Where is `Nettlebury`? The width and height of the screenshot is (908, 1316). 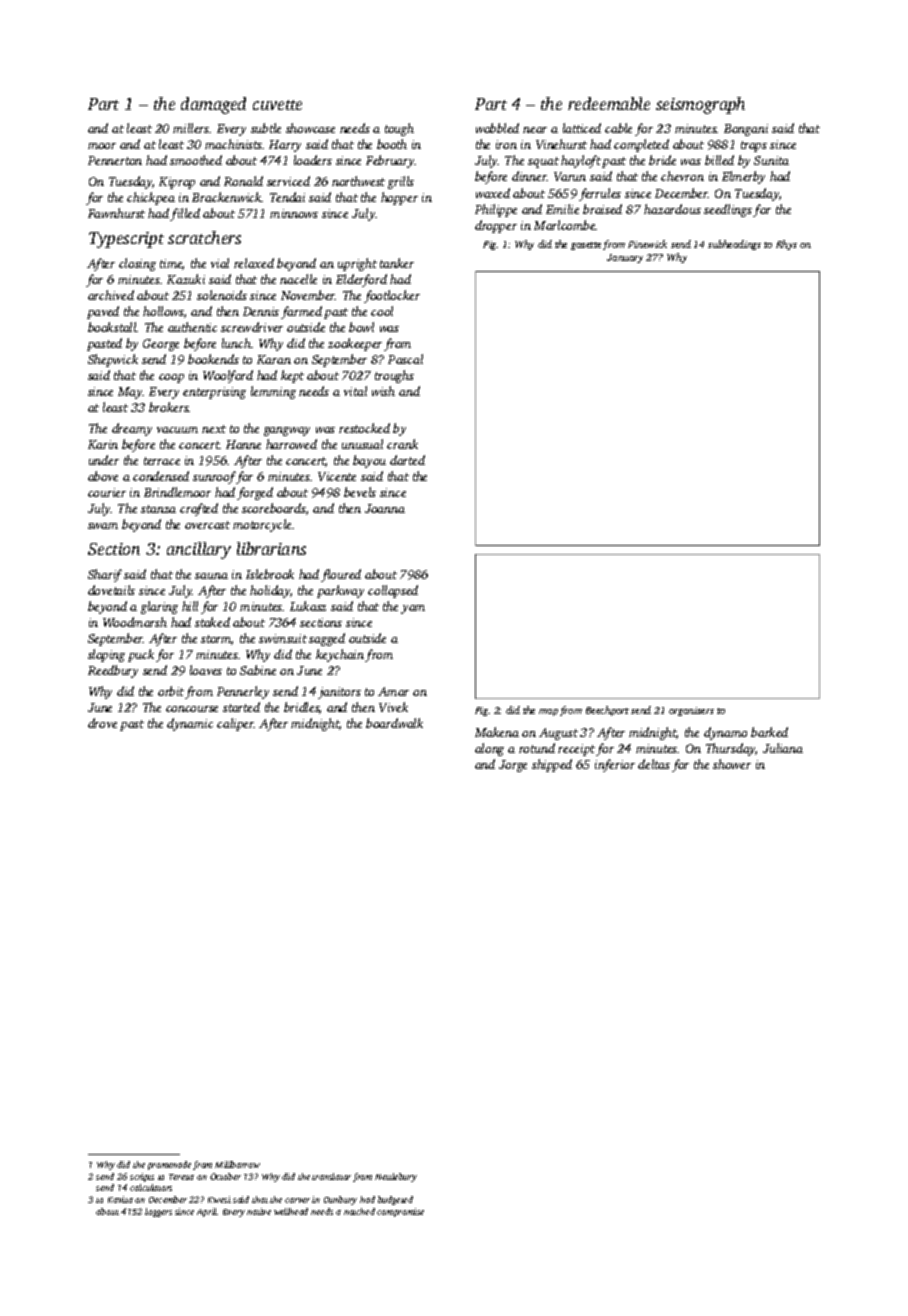
Nettlebury is located at coordinates (396, 1177).
